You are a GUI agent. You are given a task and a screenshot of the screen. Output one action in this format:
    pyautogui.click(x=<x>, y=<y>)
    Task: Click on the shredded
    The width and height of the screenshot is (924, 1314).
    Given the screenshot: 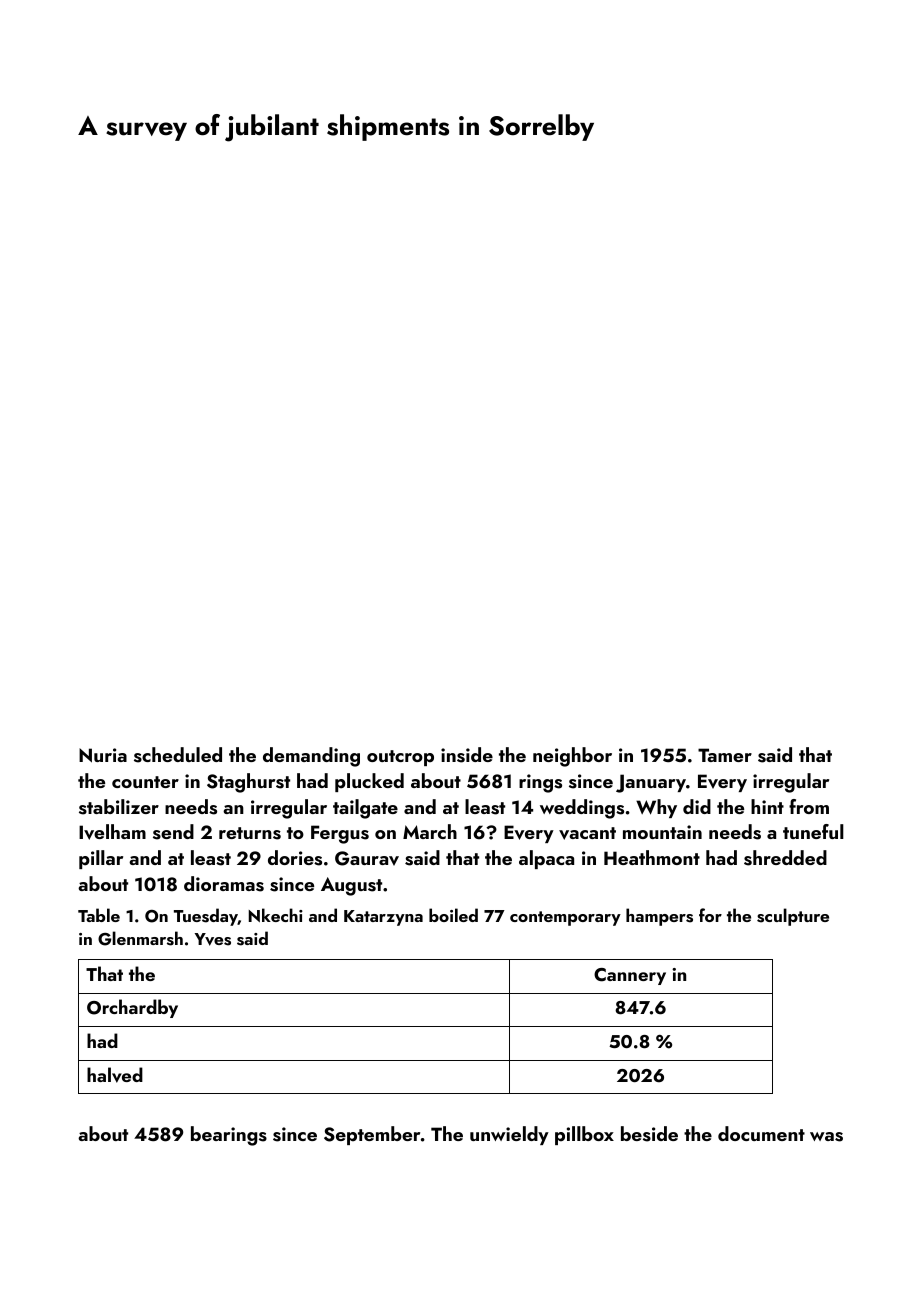 What is the action you would take?
    pyautogui.click(x=785, y=858)
